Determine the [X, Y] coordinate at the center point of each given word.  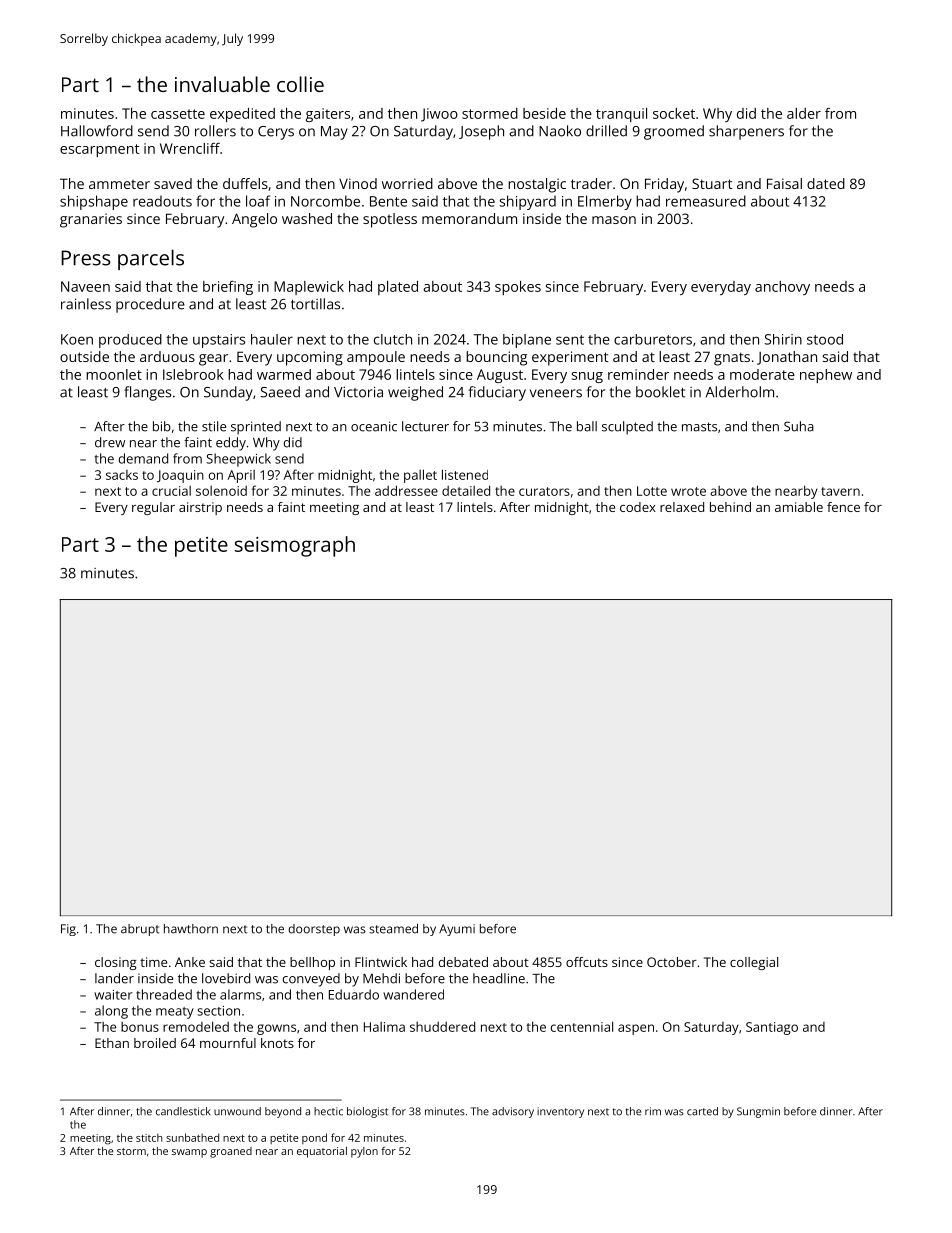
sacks [122, 475]
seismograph [295, 546]
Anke [190, 962]
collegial [754, 963]
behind [730, 507]
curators [544, 491]
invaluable [222, 84]
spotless [390, 220]
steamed [393, 929]
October [672, 962]
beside [544, 113]
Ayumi [457, 930]
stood [825, 339]
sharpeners [746, 132]
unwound [237, 1111]
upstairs [219, 341]
